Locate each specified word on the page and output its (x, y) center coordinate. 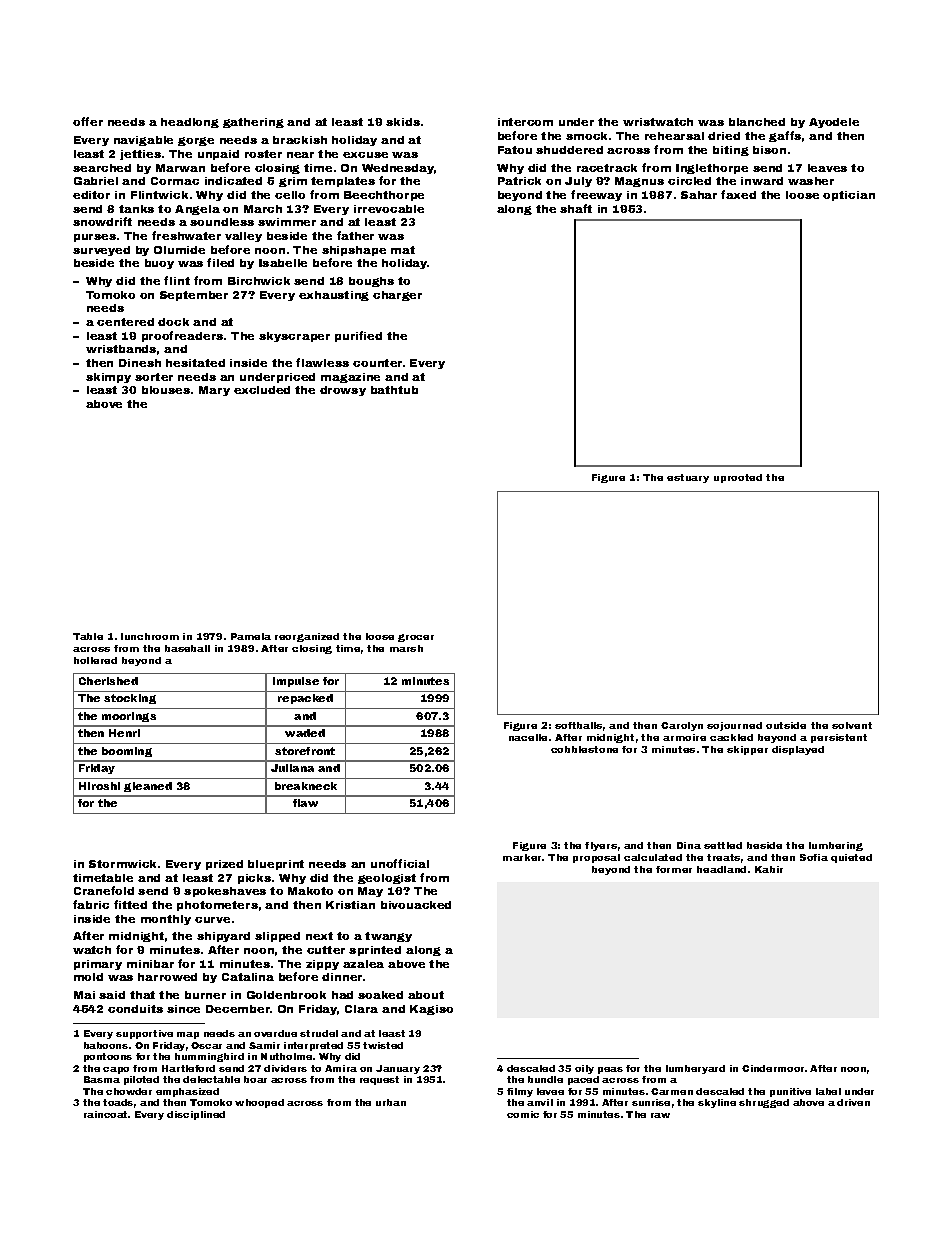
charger (397, 296)
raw (660, 1115)
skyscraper (294, 337)
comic (523, 1114)
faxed (738, 194)
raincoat (105, 1114)
